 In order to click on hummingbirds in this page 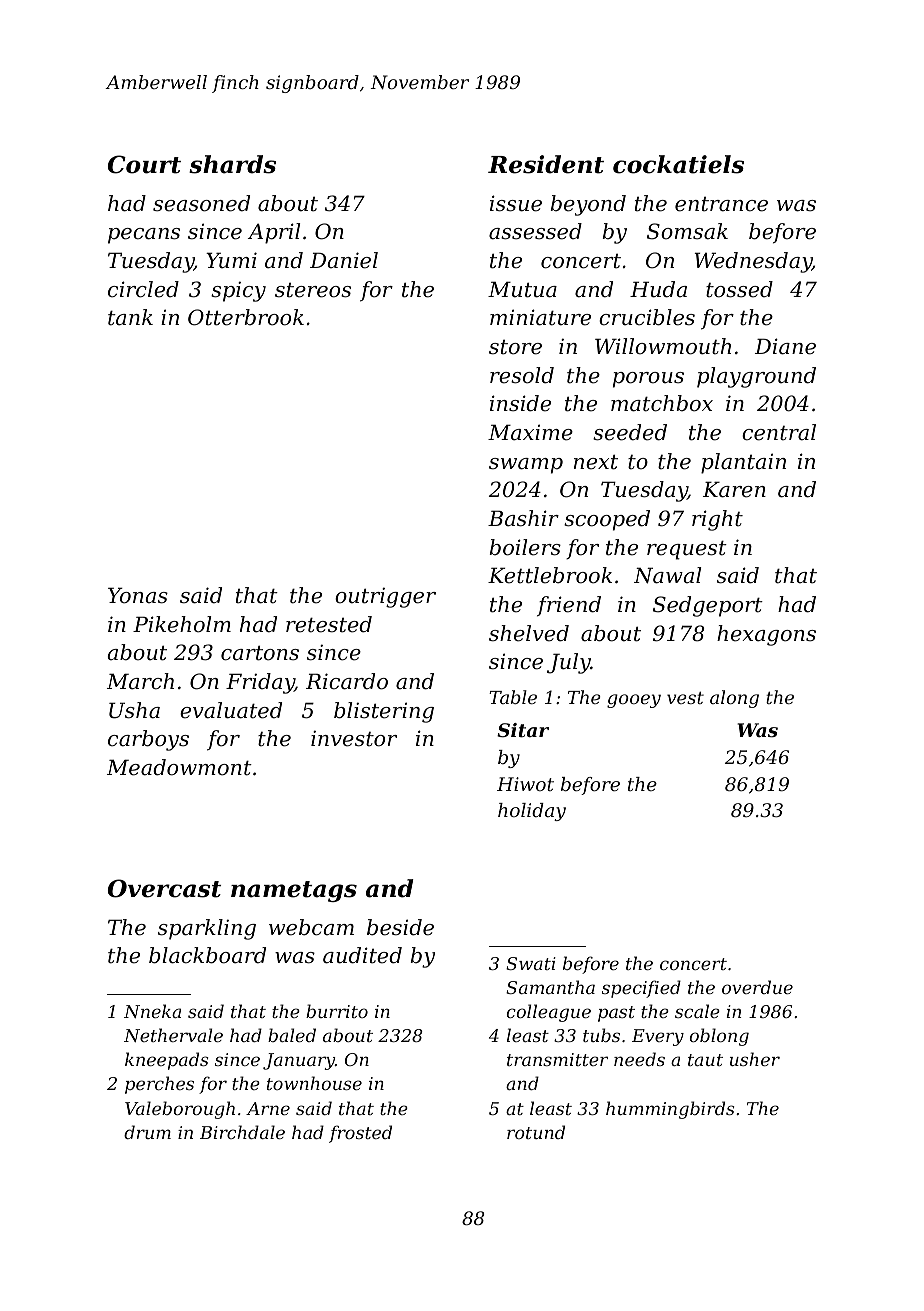, I will do `click(670, 1110)`.
